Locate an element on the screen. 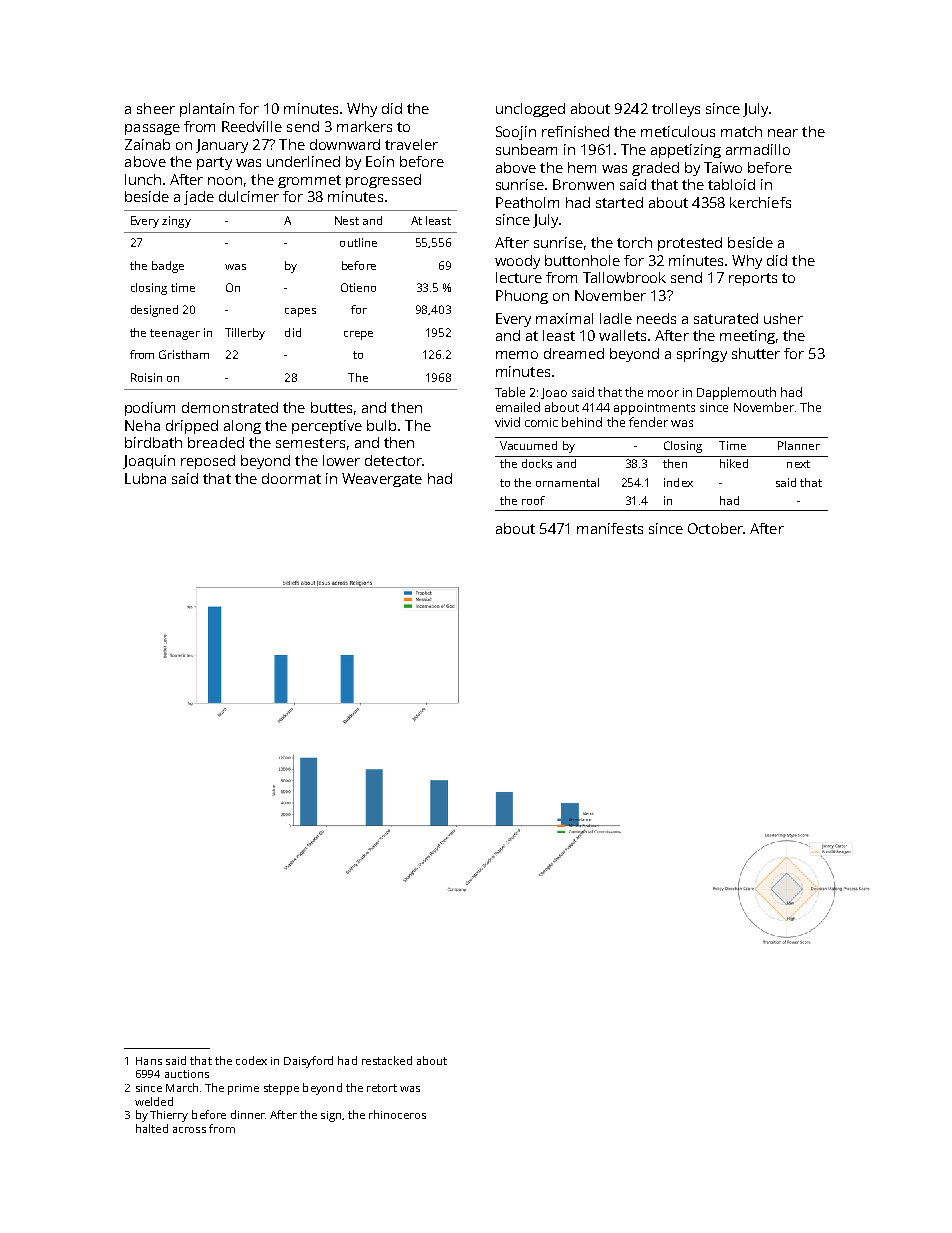 Image resolution: width=952 pixels, height=1233 pixels. index is located at coordinates (678, 482).
